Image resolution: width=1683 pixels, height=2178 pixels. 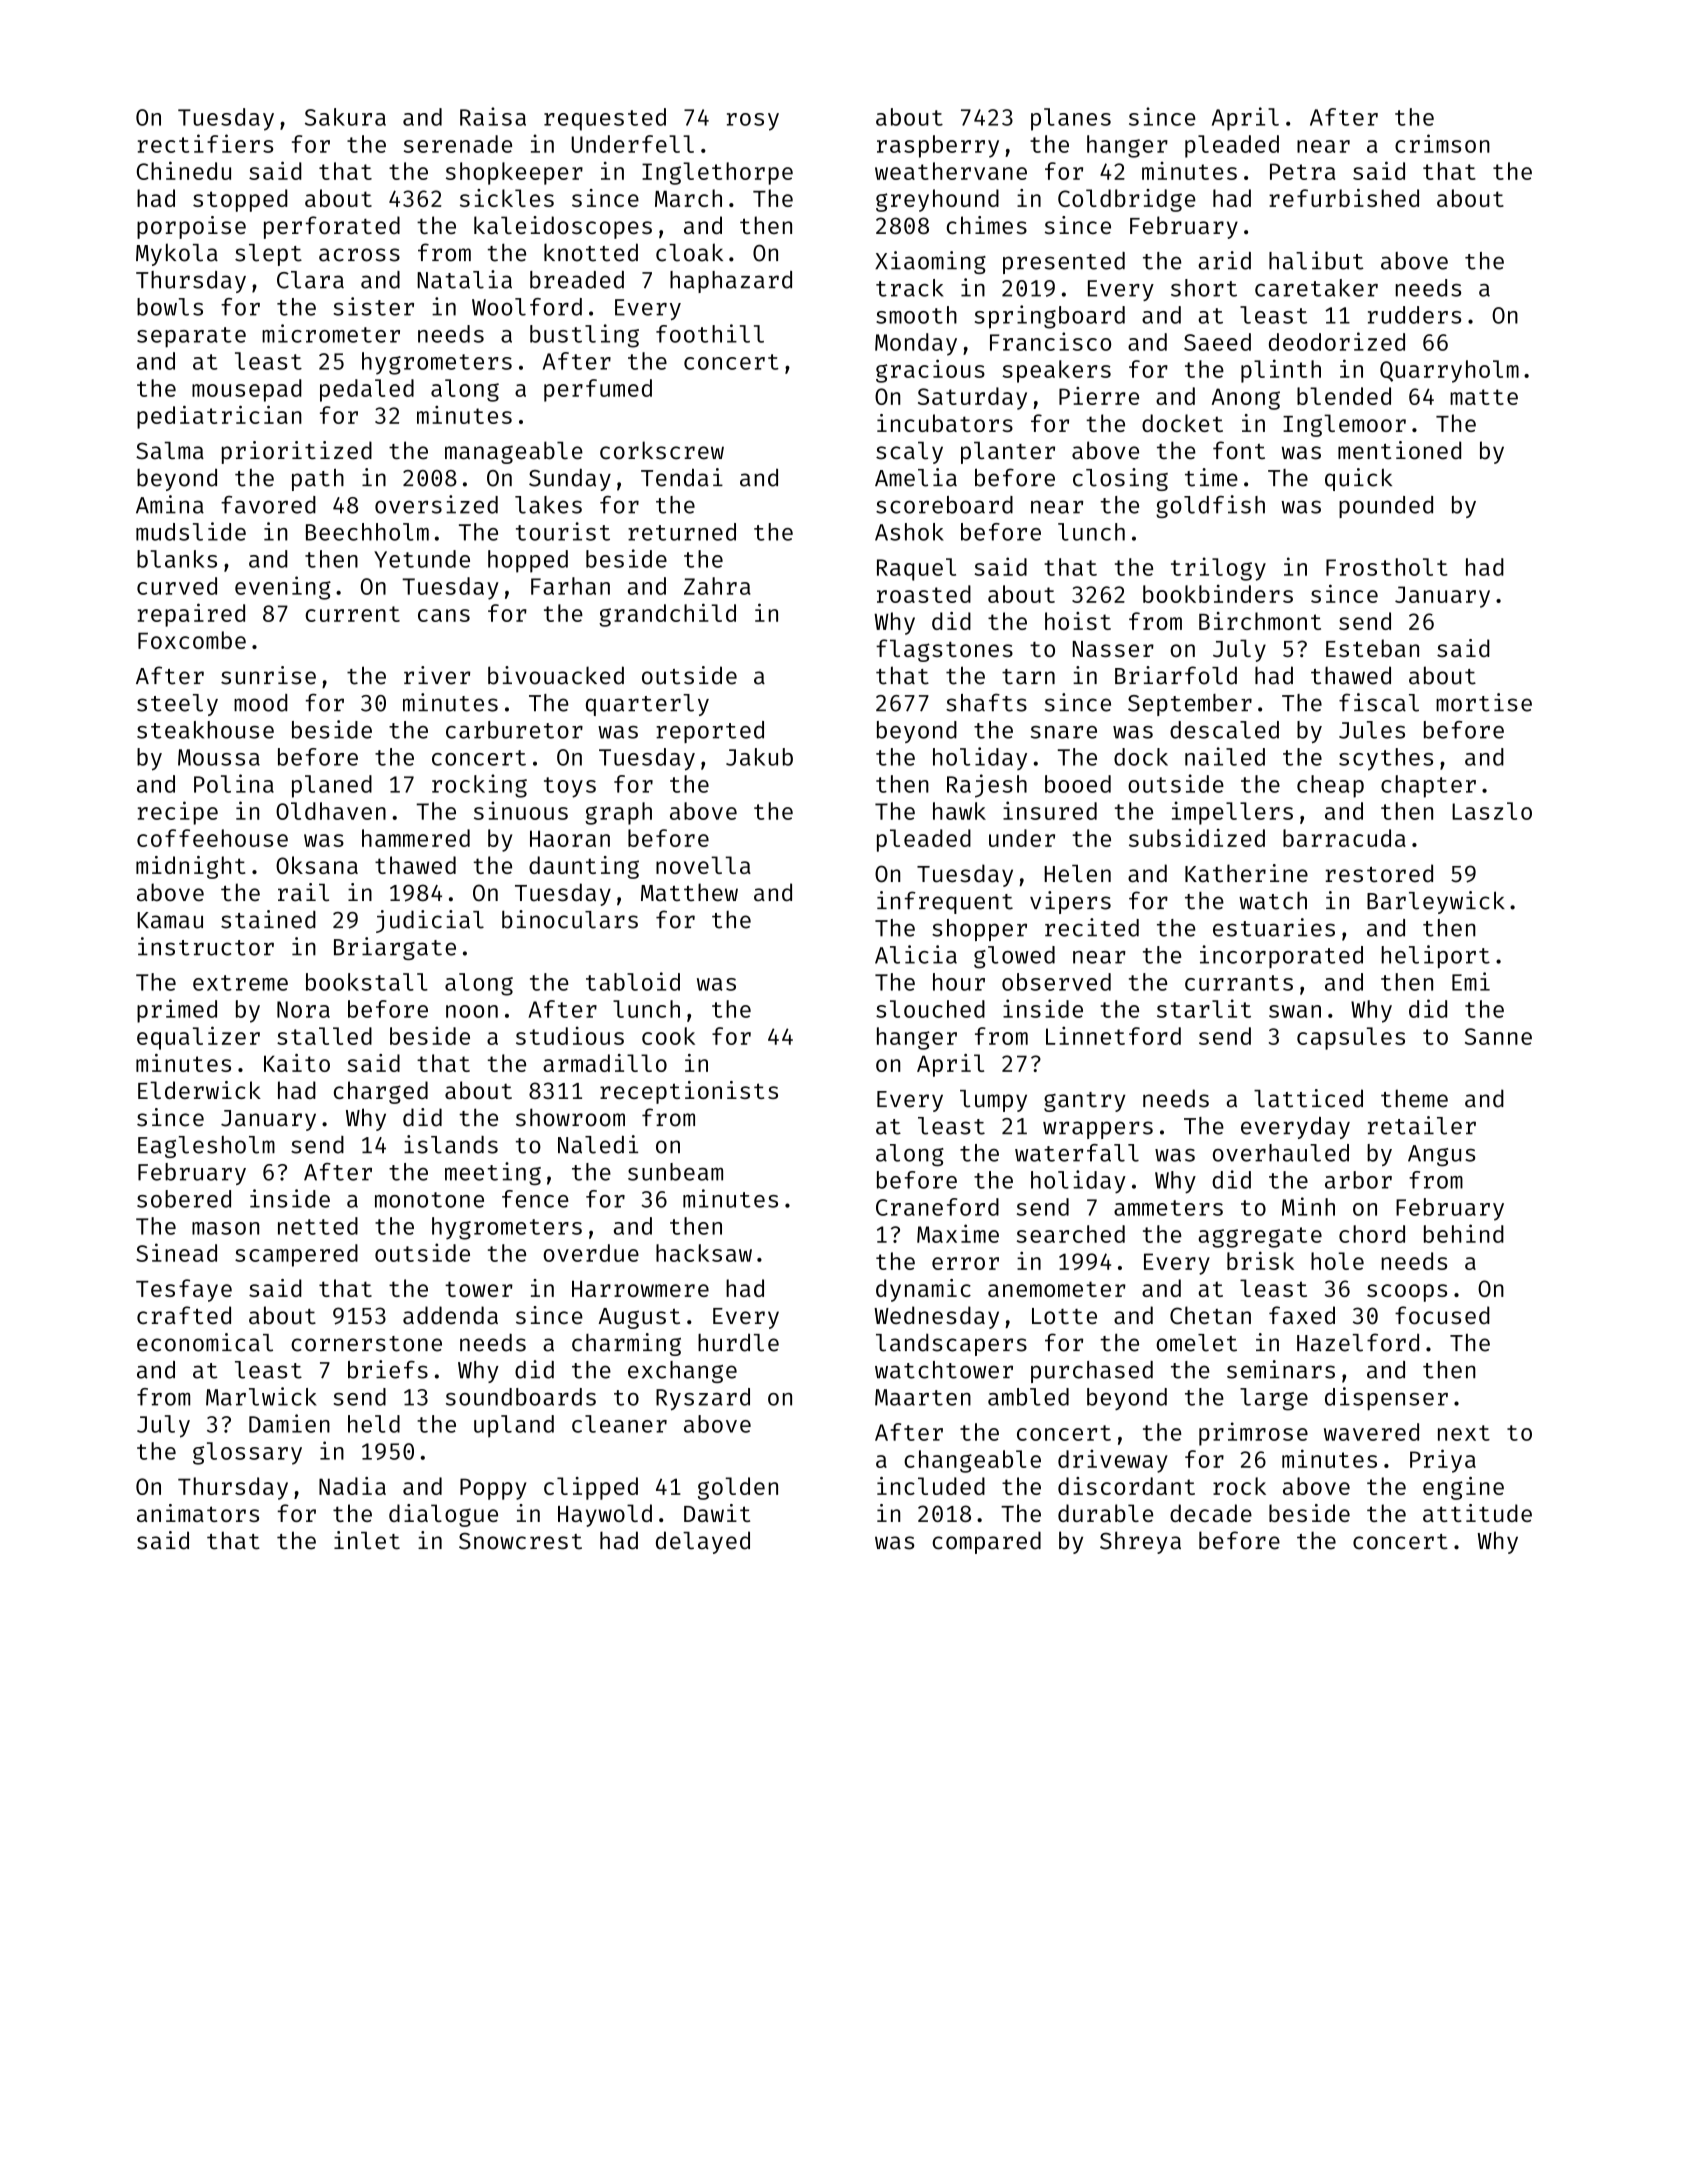 What do you see at coordinates (1302, 171) in the page?
I see `Petra` at bounding box center [1302, 171].
